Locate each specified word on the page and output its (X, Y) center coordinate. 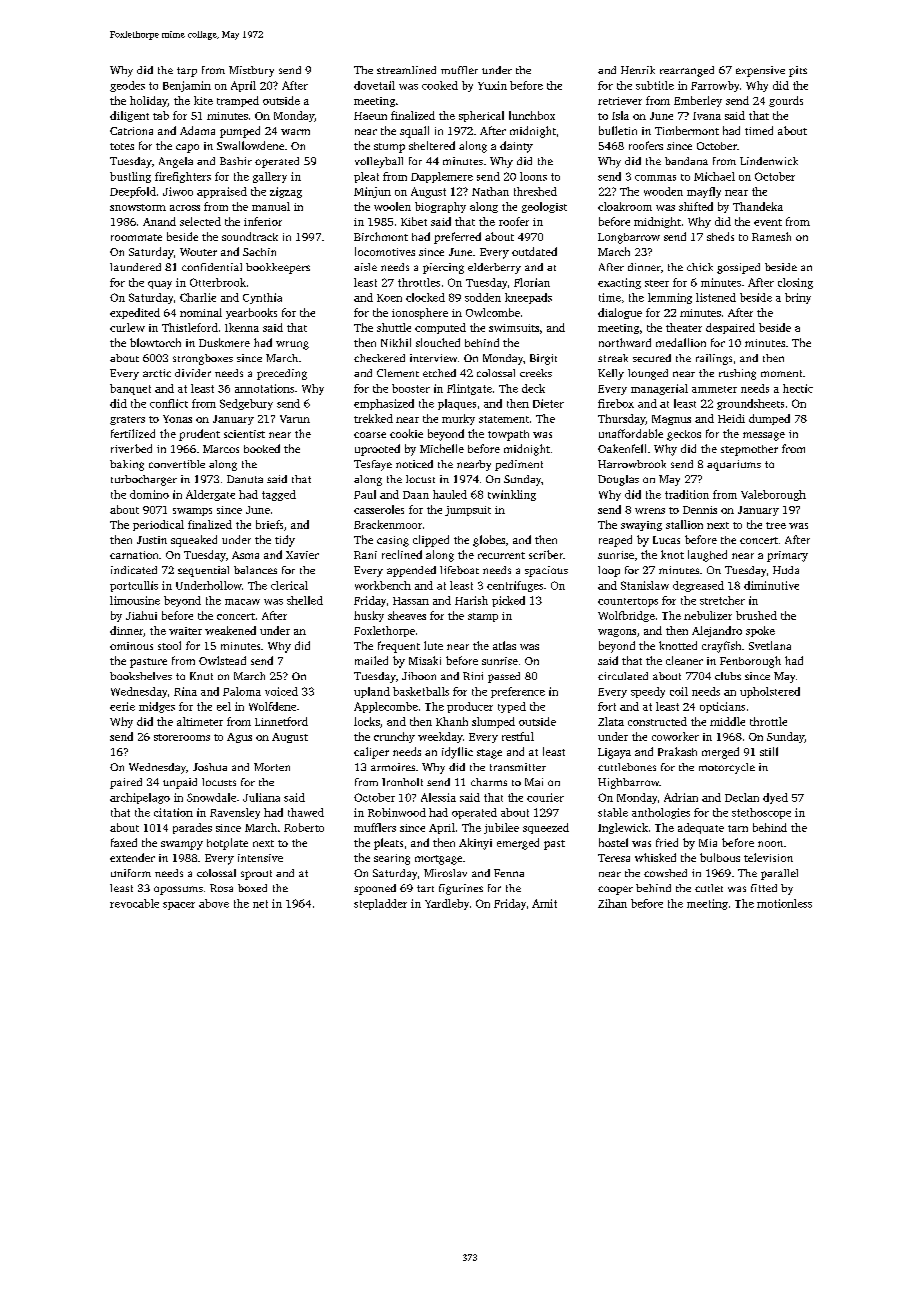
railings (714, 359)
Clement (398, 373)
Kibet (414, 221)
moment (781, 373)
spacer (179, 906)
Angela (176, 162)
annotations (264, 388)
